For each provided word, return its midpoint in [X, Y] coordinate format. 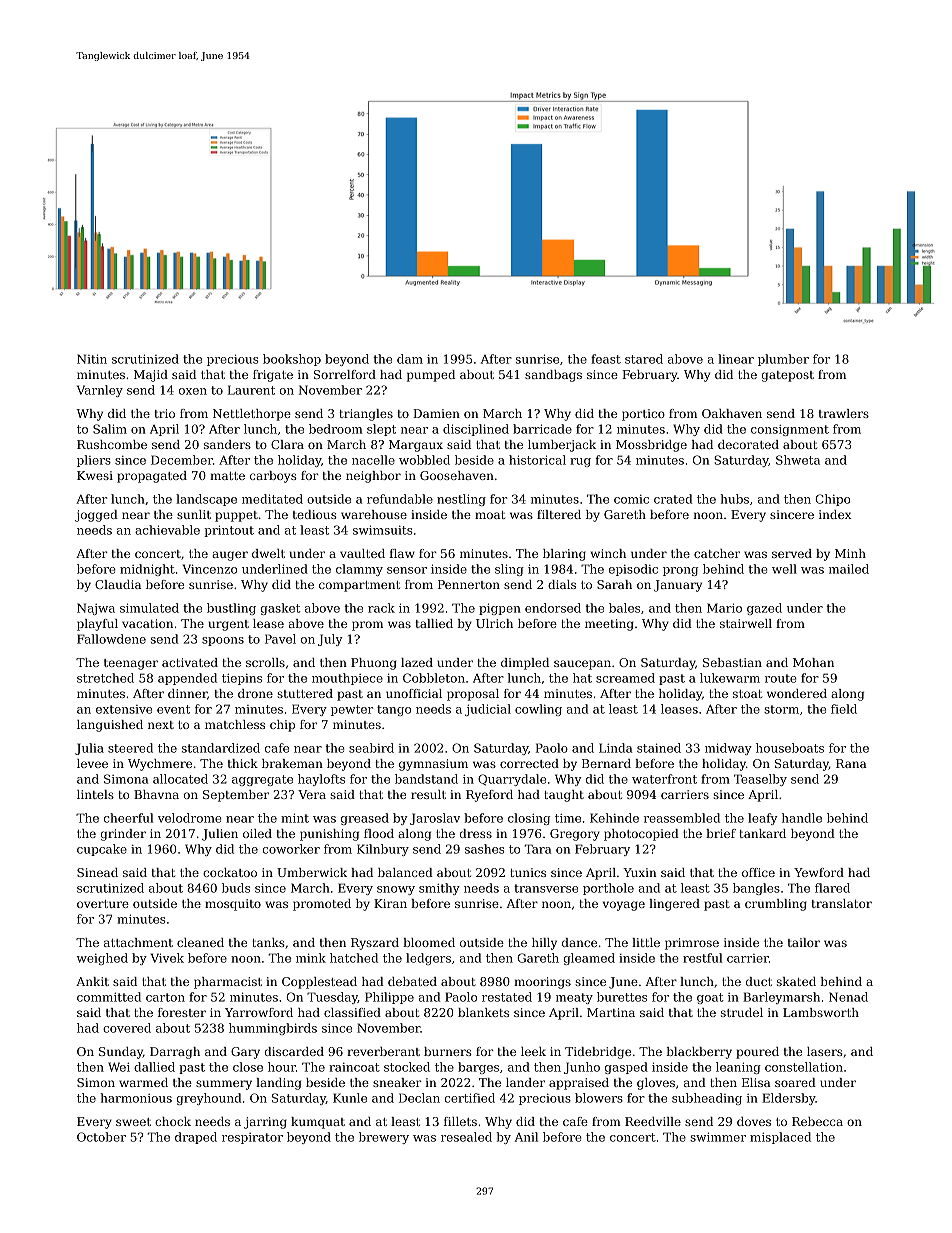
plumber [783, 360]
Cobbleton [434, 678]
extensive [124, 709]
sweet [133, 1122]
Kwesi [95, 475]
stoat [747, 694]
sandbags [553, 376]
